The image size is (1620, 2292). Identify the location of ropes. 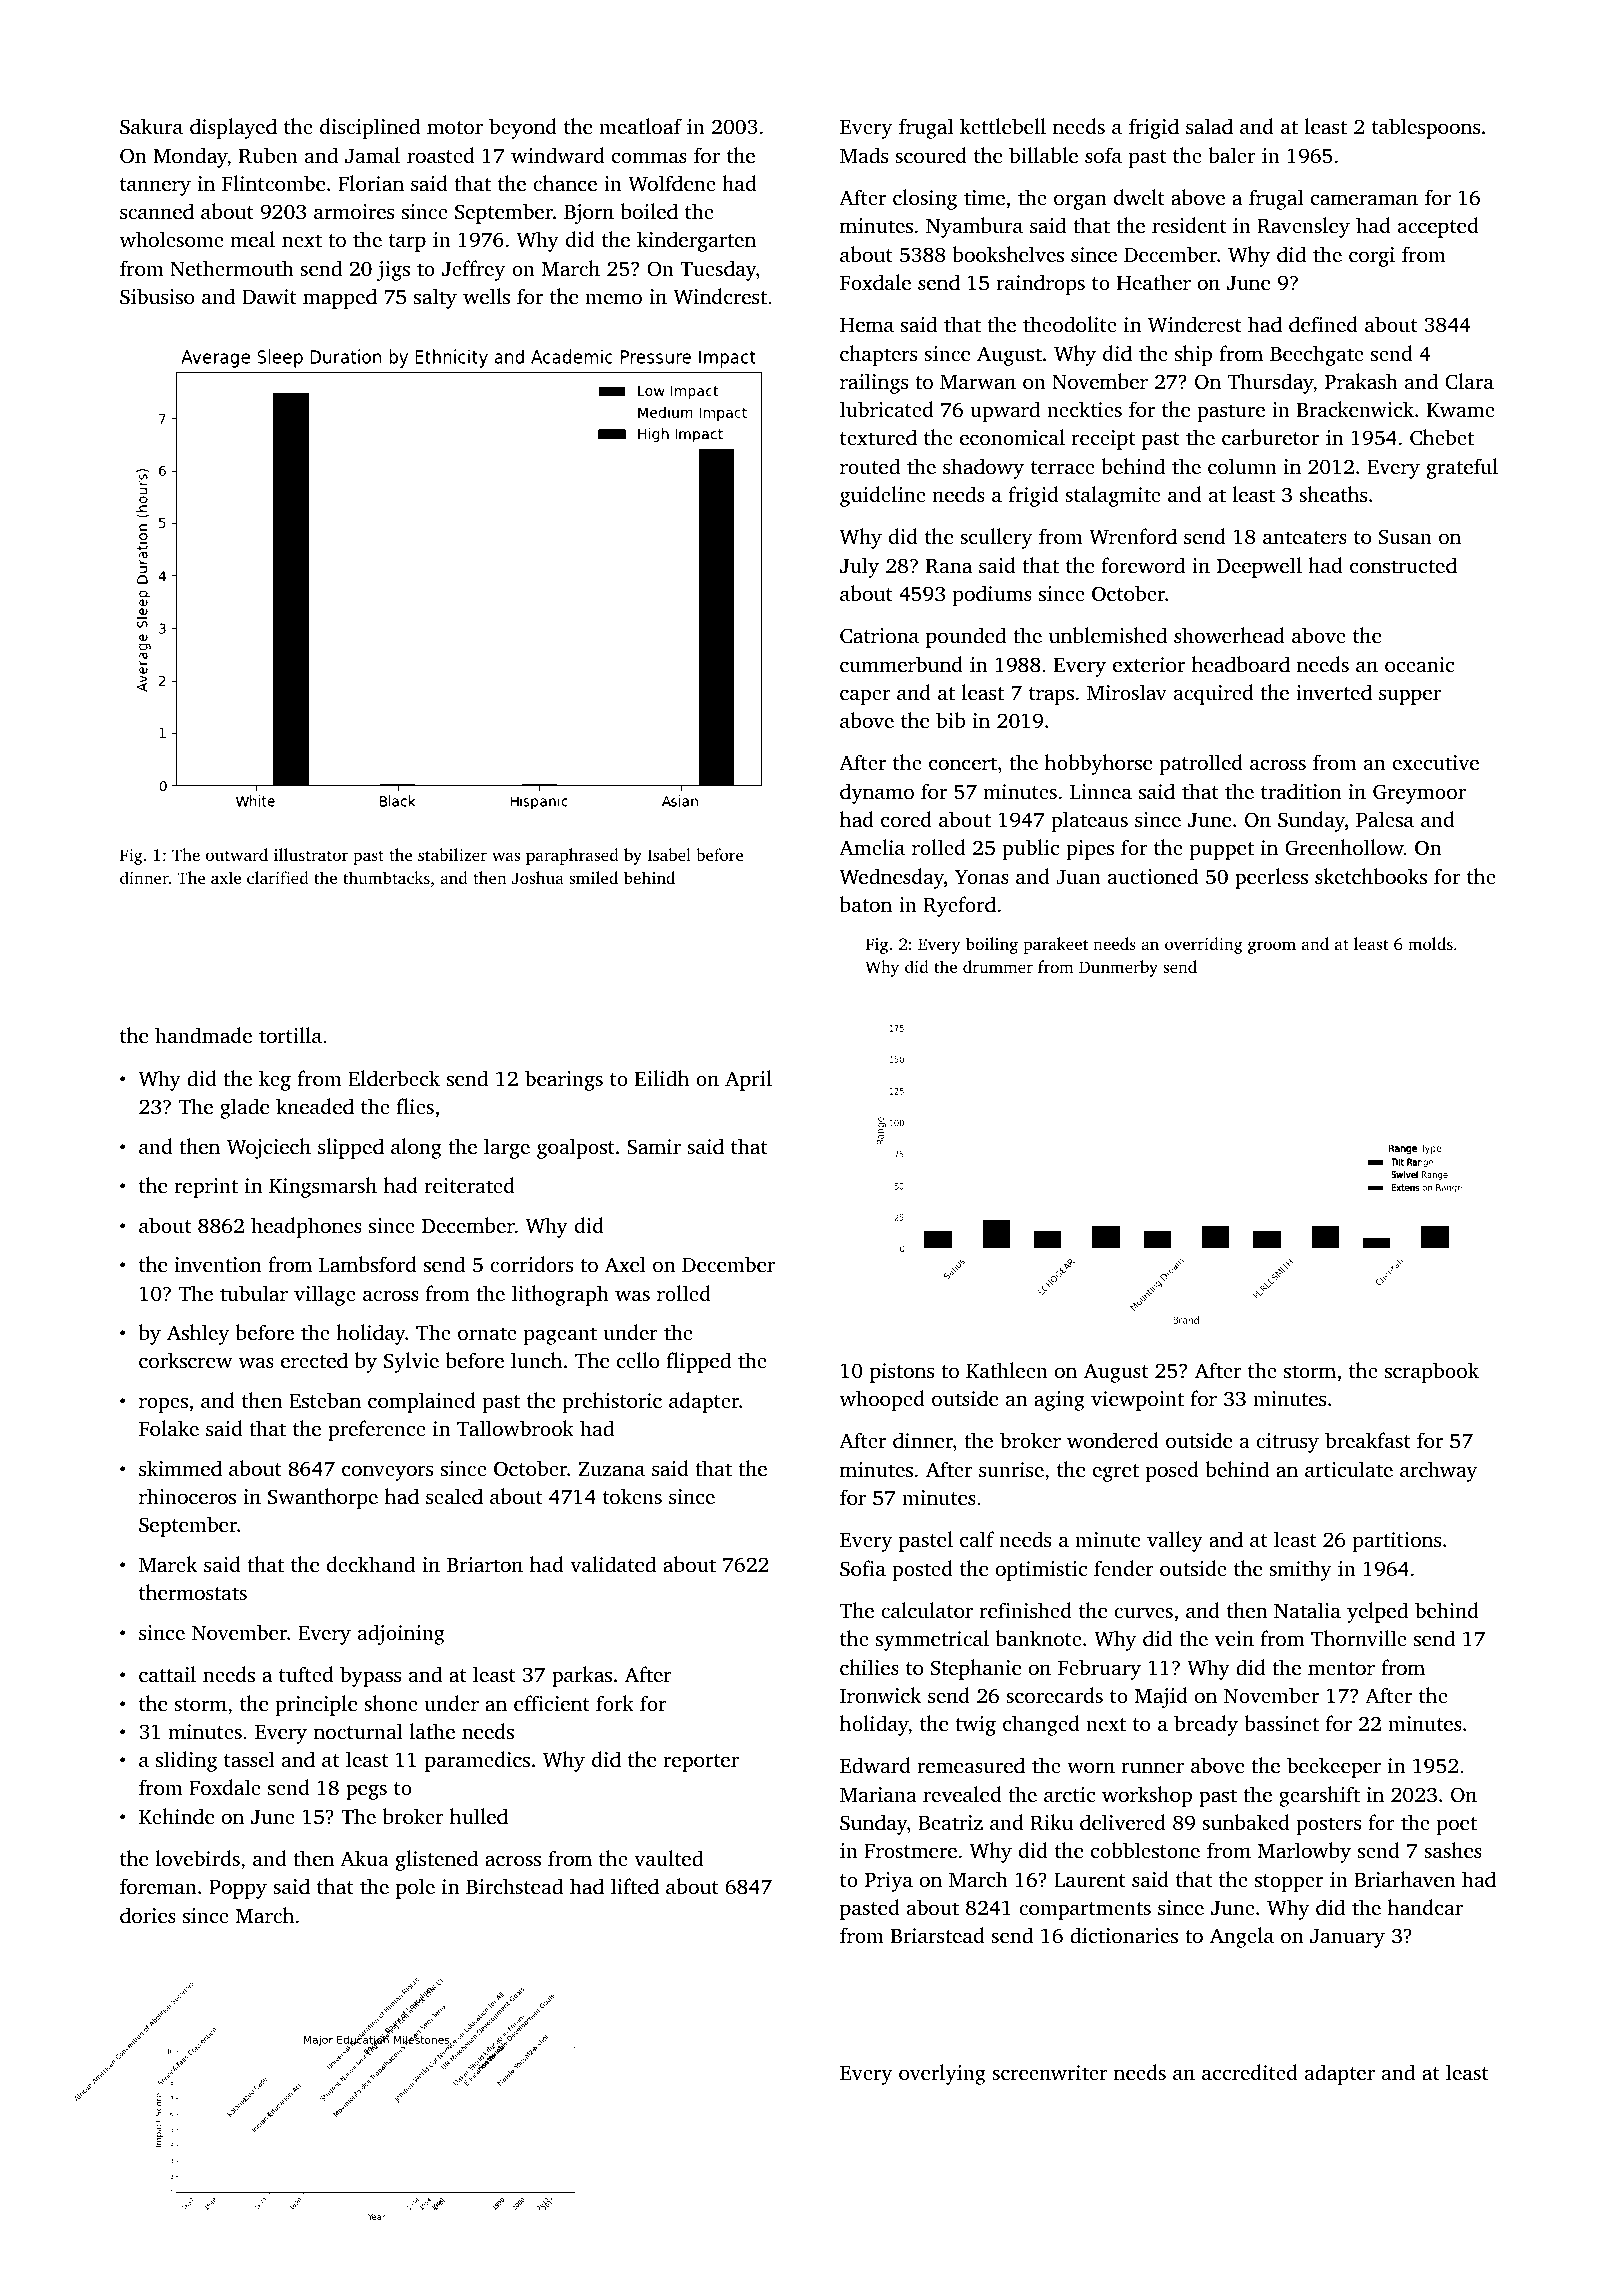
(163, 1405).
